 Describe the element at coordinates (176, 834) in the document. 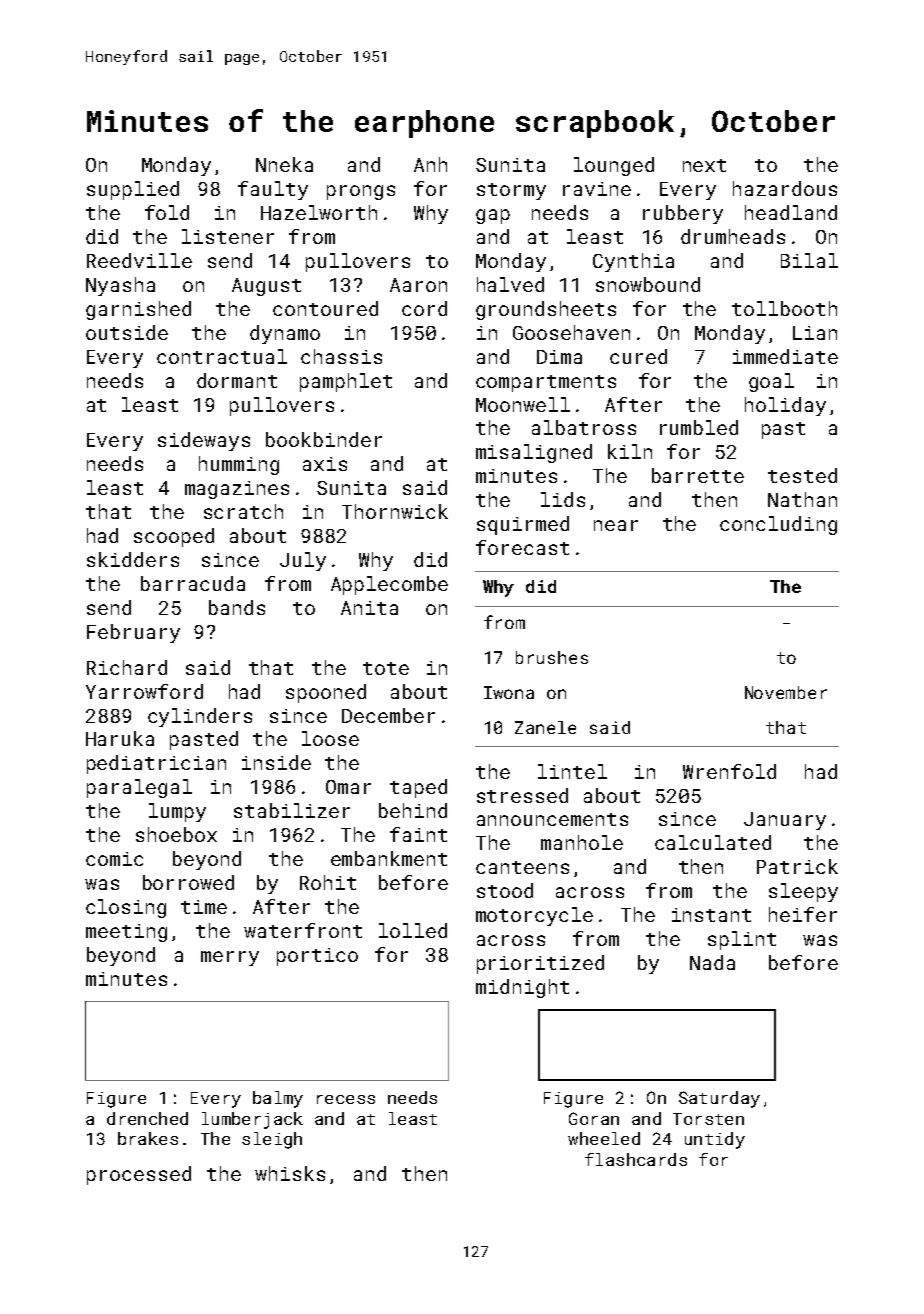

I see `shoebox` at that location.
